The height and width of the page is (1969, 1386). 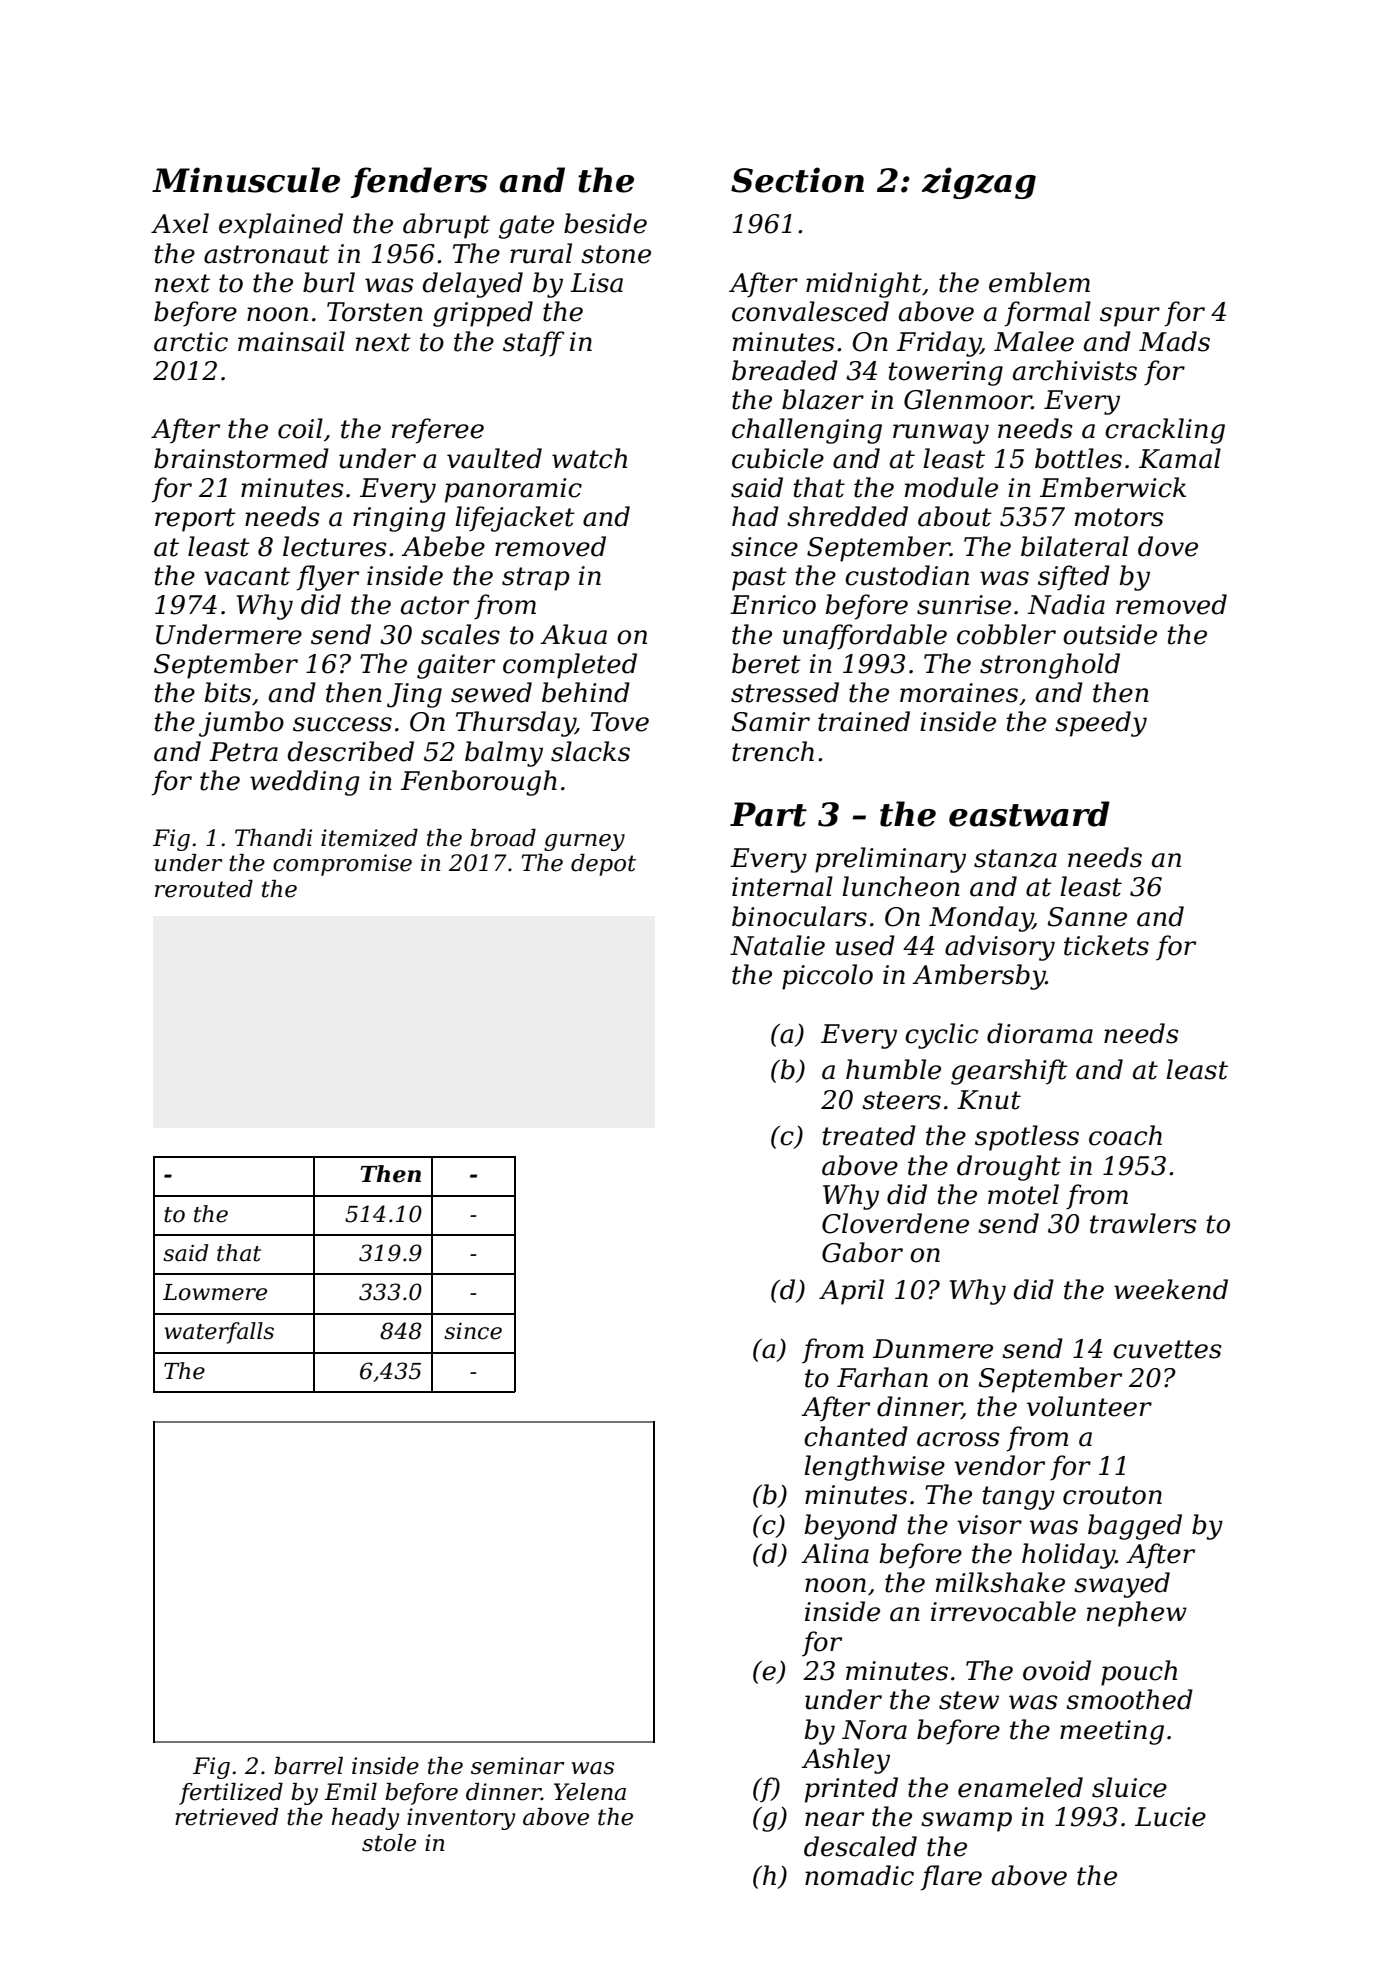 I want to click on astronaut, so click(x=266, y=254).
